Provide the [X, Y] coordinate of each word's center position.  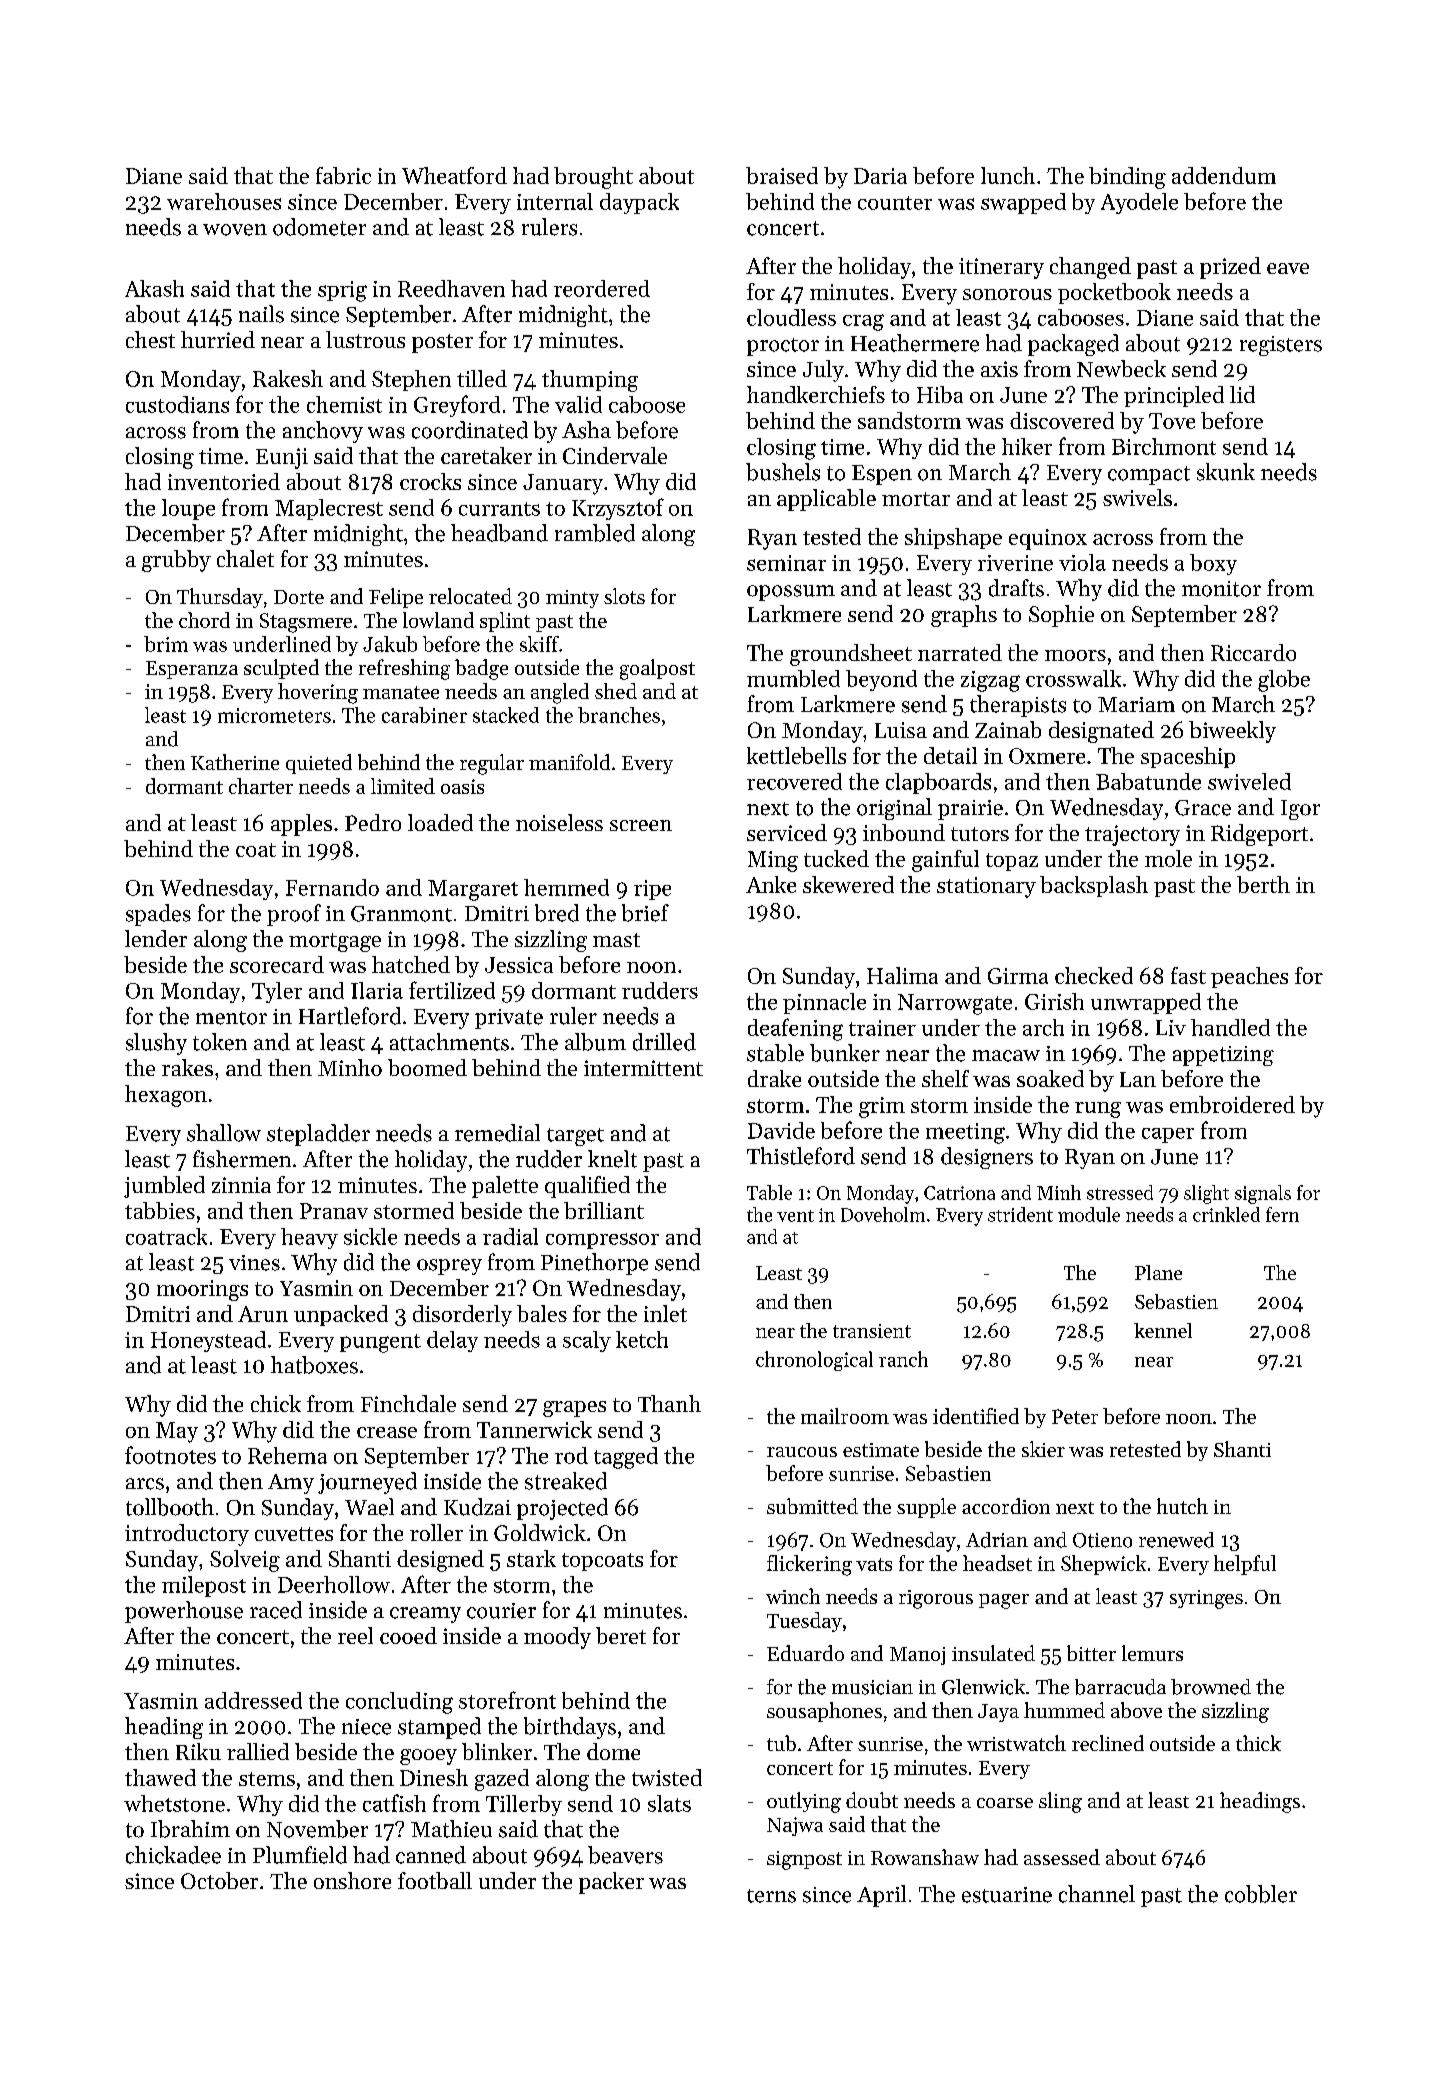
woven [235, 230]
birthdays [570, 1728]
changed [1090, 268]
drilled [664, 1042]
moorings [202, 1290]
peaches [1249, 977]
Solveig [245, 1561]
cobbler [1261, 1894]
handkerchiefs [816, 394]
